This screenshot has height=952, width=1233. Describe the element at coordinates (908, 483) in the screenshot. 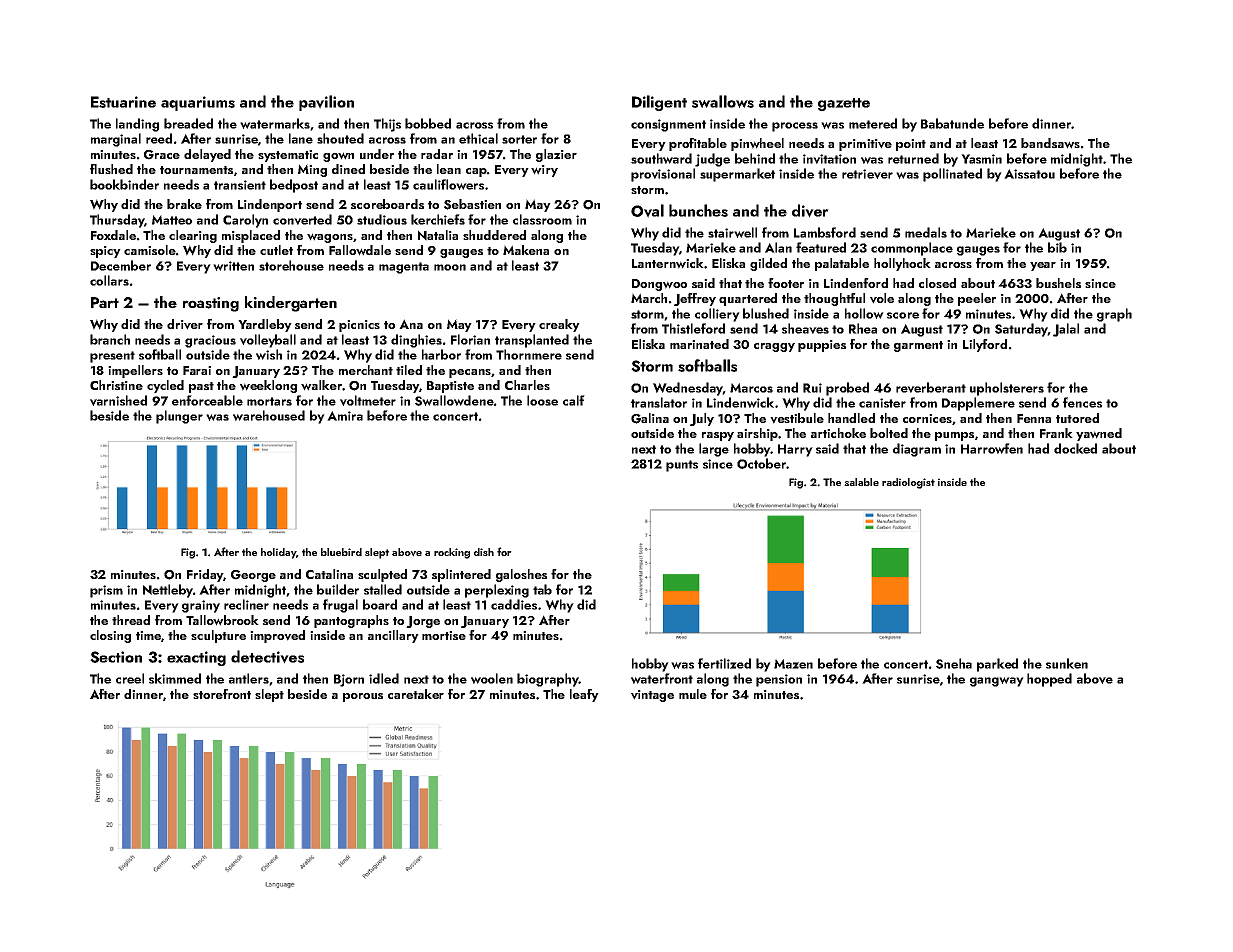

I see `radiologist` at that location.
